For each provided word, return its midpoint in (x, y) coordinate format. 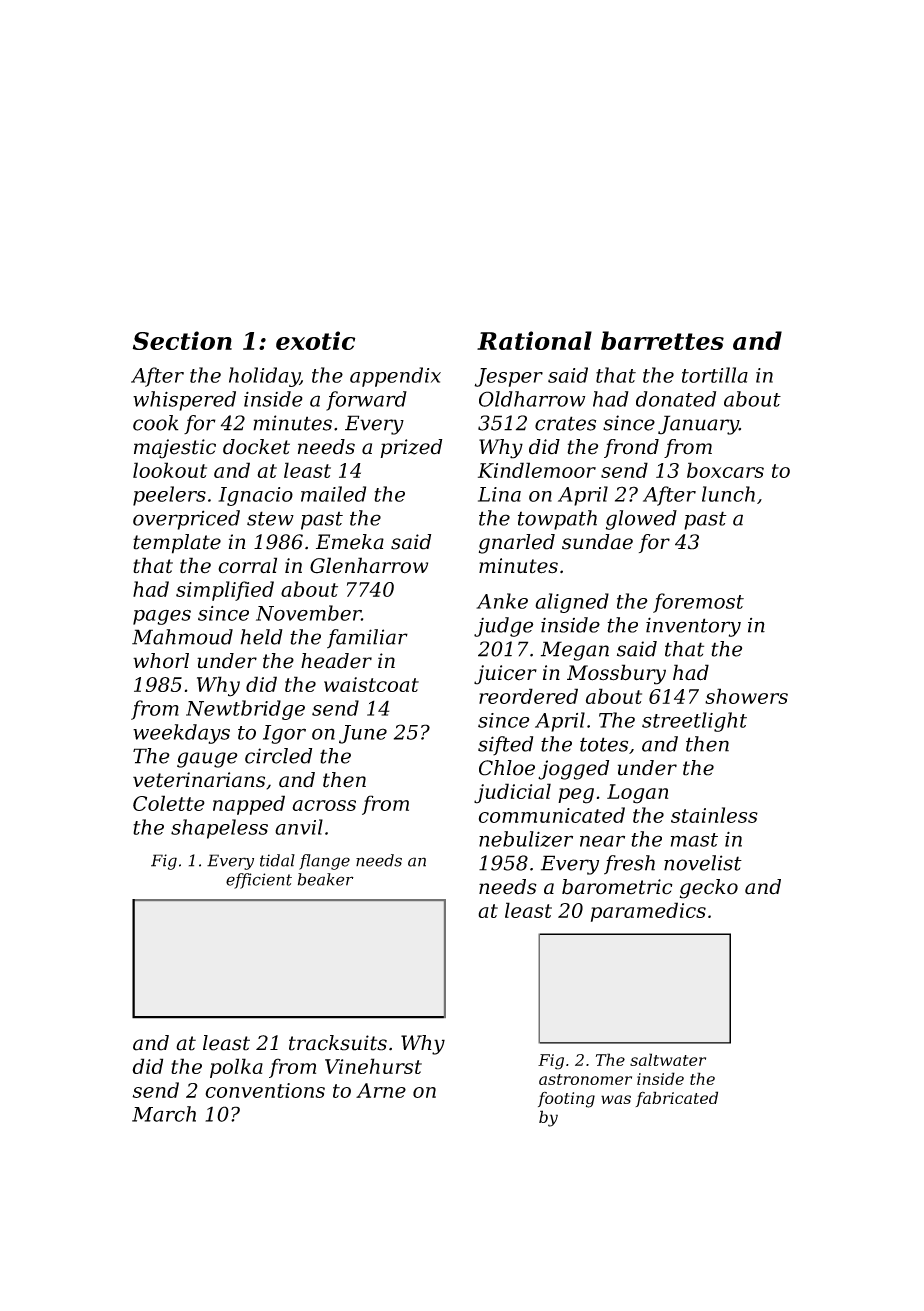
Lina (499, 494)
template (177, 544)
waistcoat (371, 684)
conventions (265, 1090)
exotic (315, 340)
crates (565, 423)
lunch (728, 494)
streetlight (694, 722)
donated (676, 399)
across (324, 805)
